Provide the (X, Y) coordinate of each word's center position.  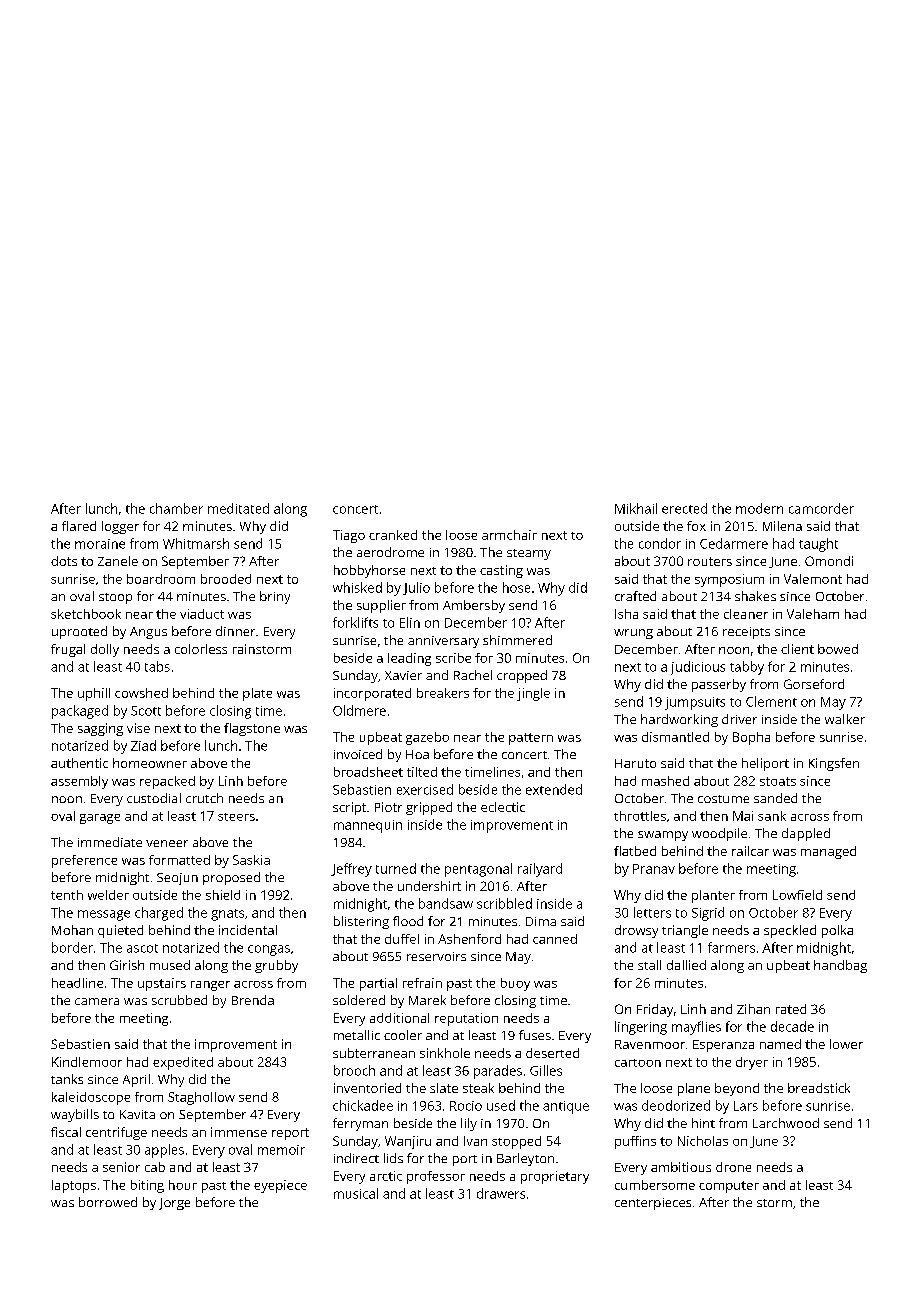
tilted (422, 772)
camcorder (821, 508)
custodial (154, 798)
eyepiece (280, 1186)
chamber (176, 508)
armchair (509, 535)
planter (713, 896)
